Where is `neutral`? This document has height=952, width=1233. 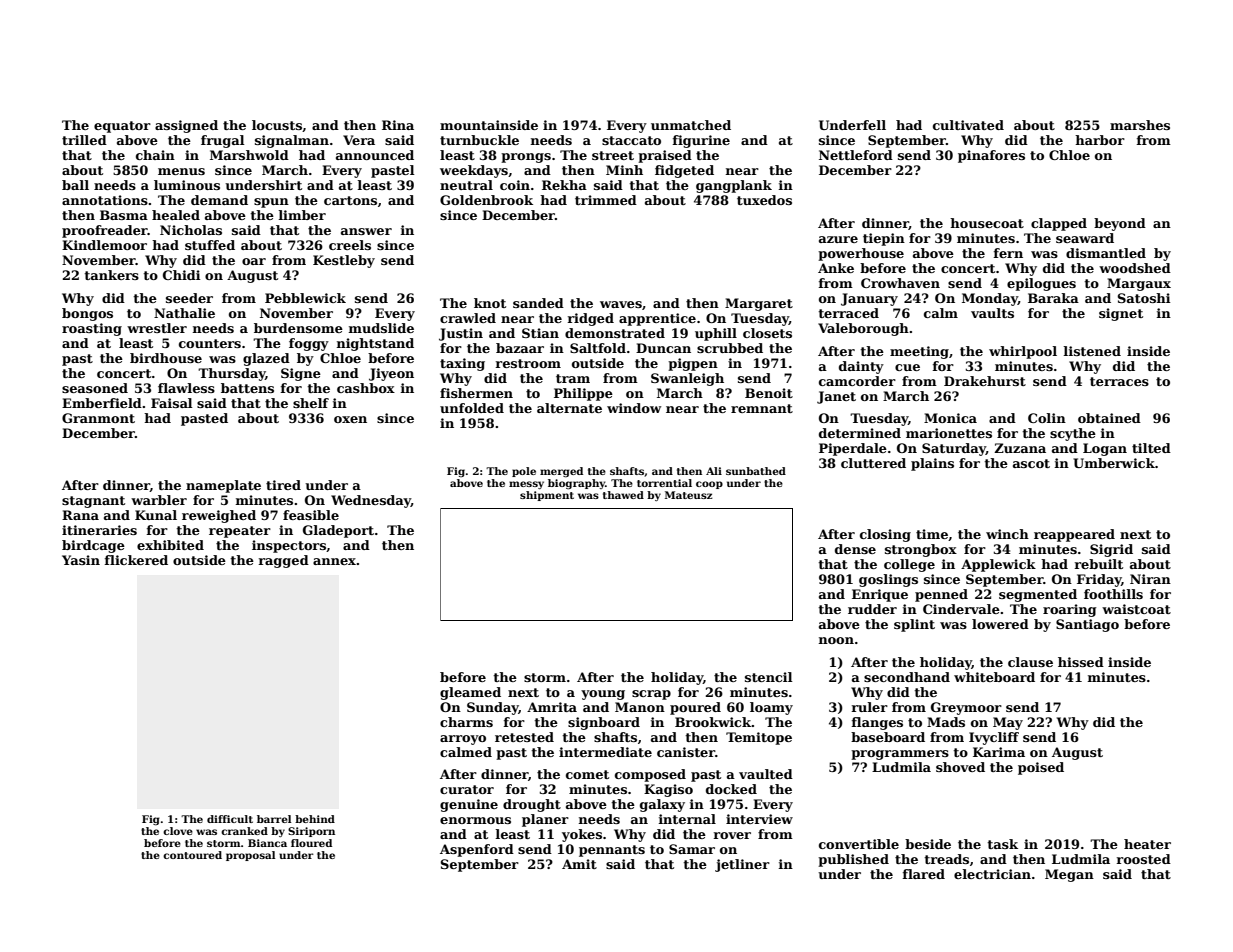 neutral is located at coordinates (466, 185).
